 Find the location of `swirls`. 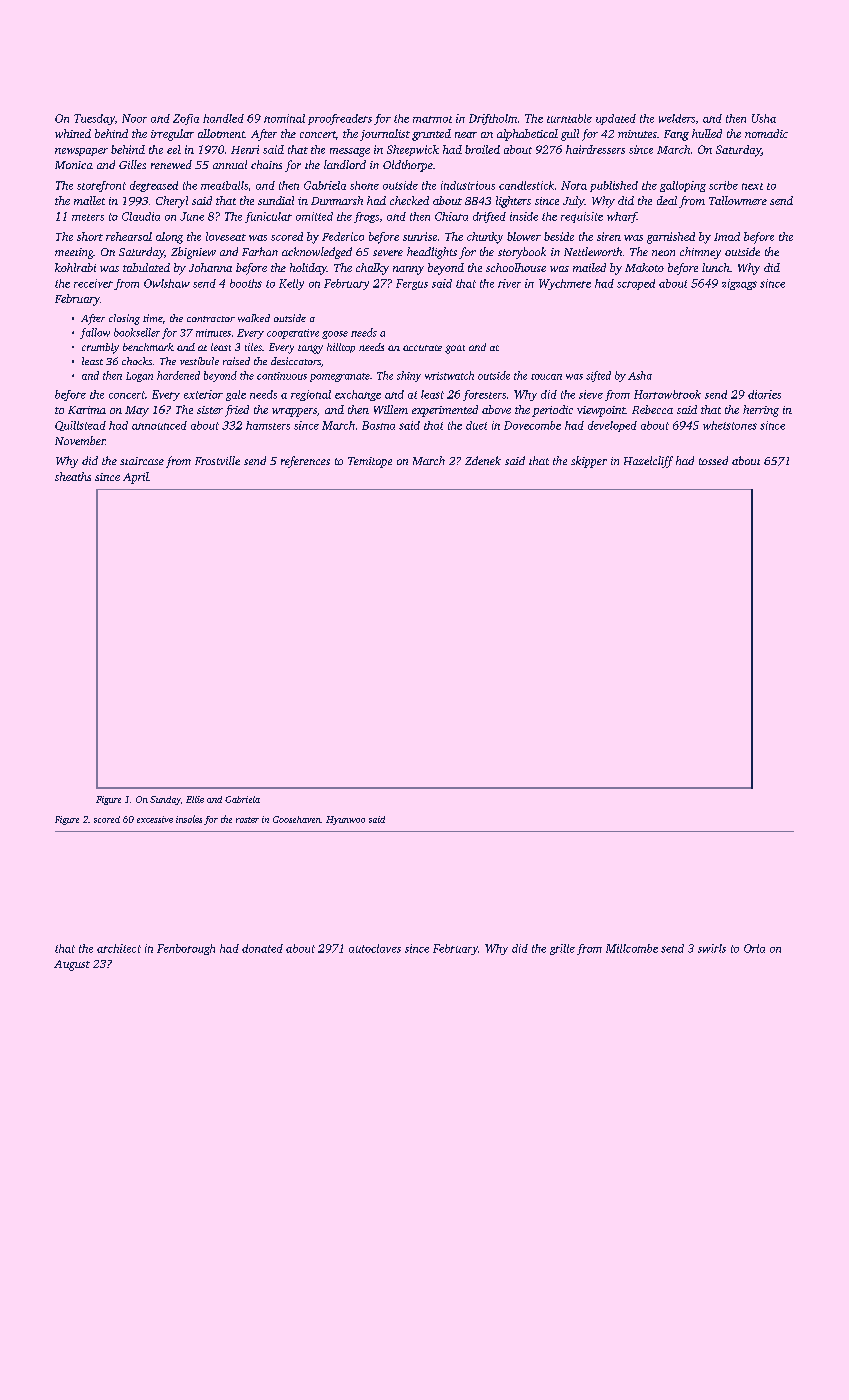

swirls is located at coordinates (712, 948).
